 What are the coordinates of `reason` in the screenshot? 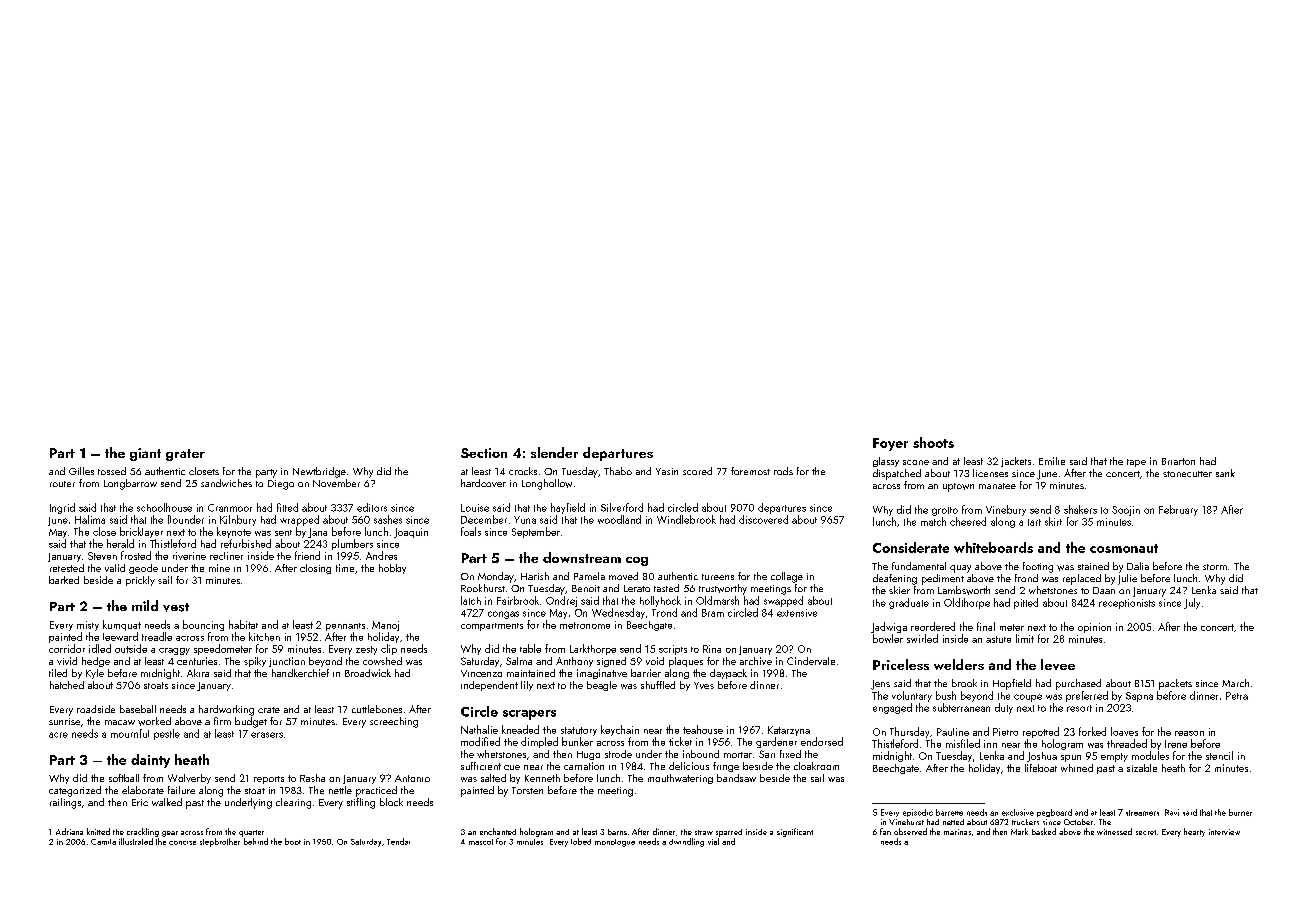 It's located at (1189, 733).
